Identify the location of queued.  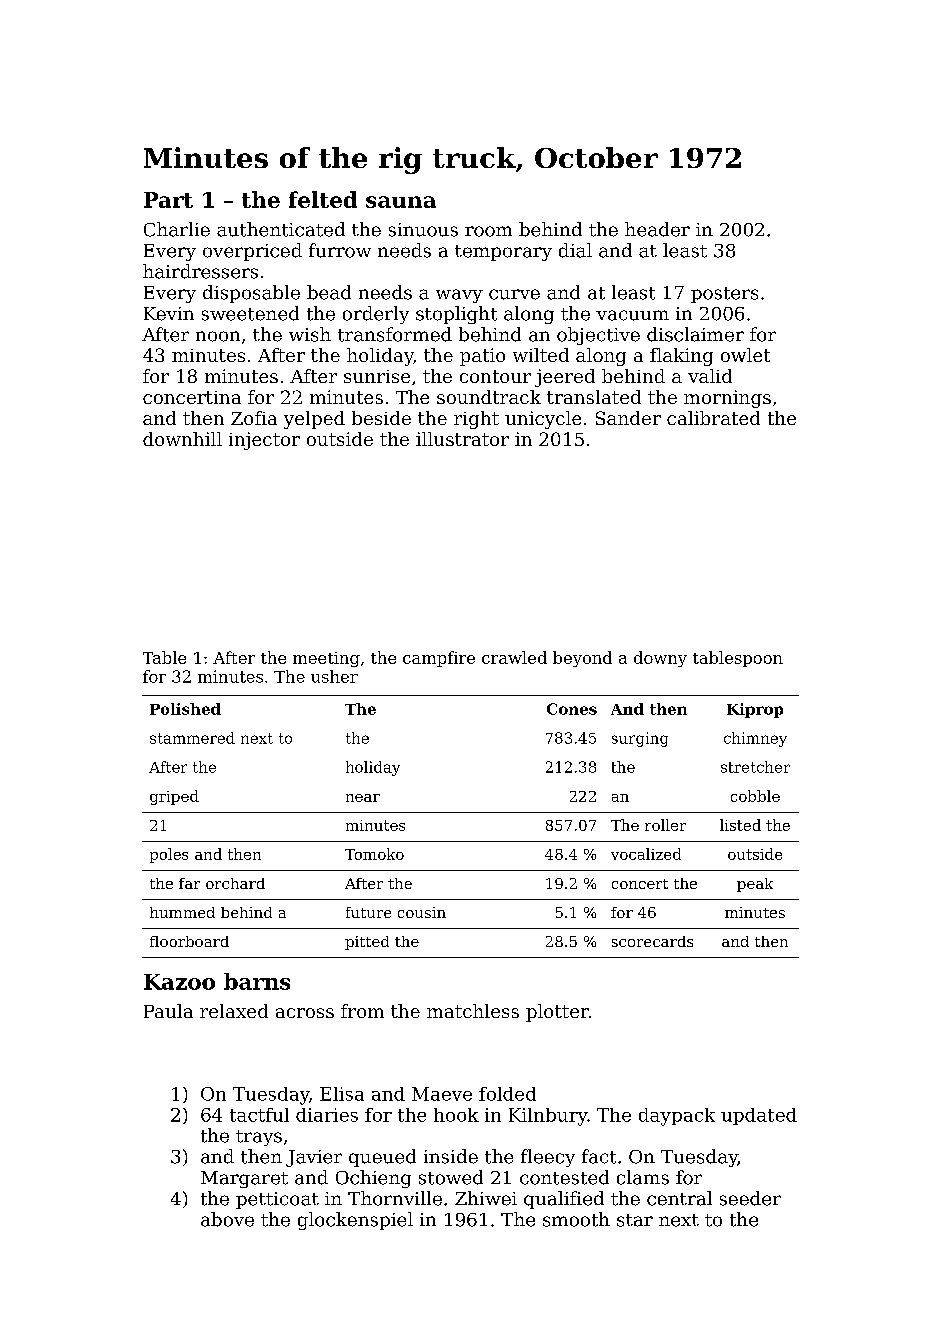
(382, 1158).
